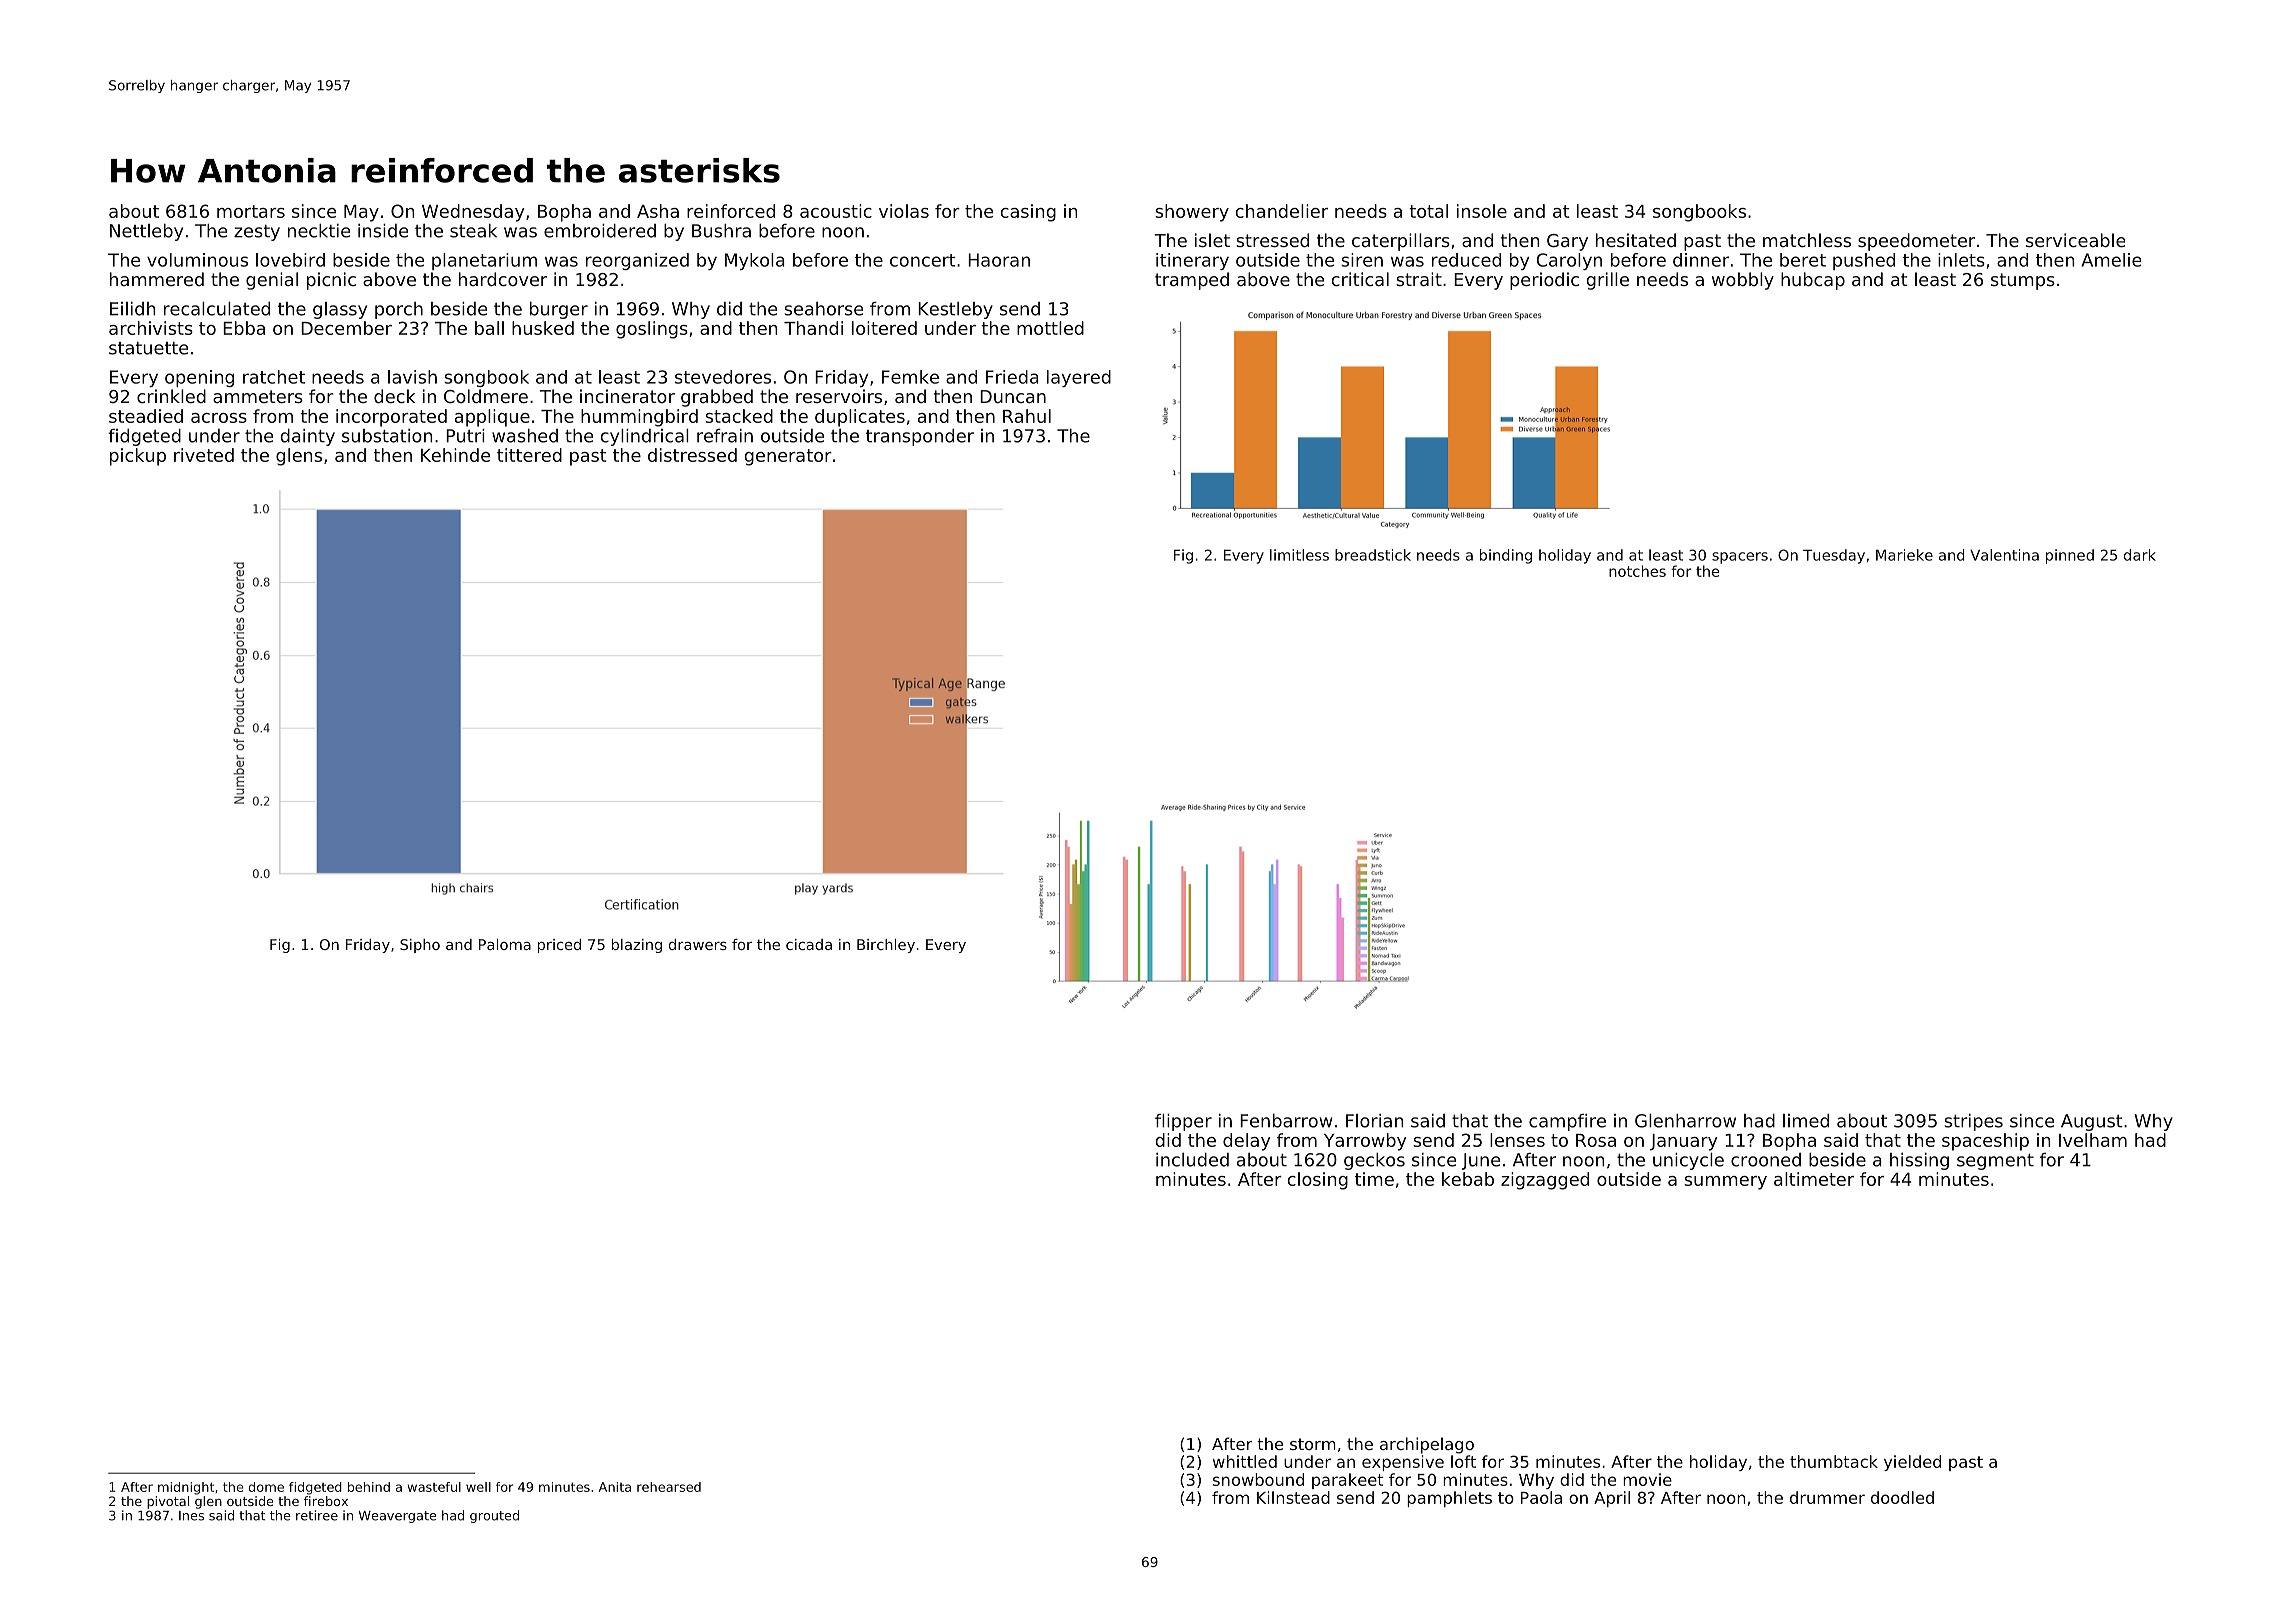  I want to click on Kilnstead, so click(1293, 1497).
